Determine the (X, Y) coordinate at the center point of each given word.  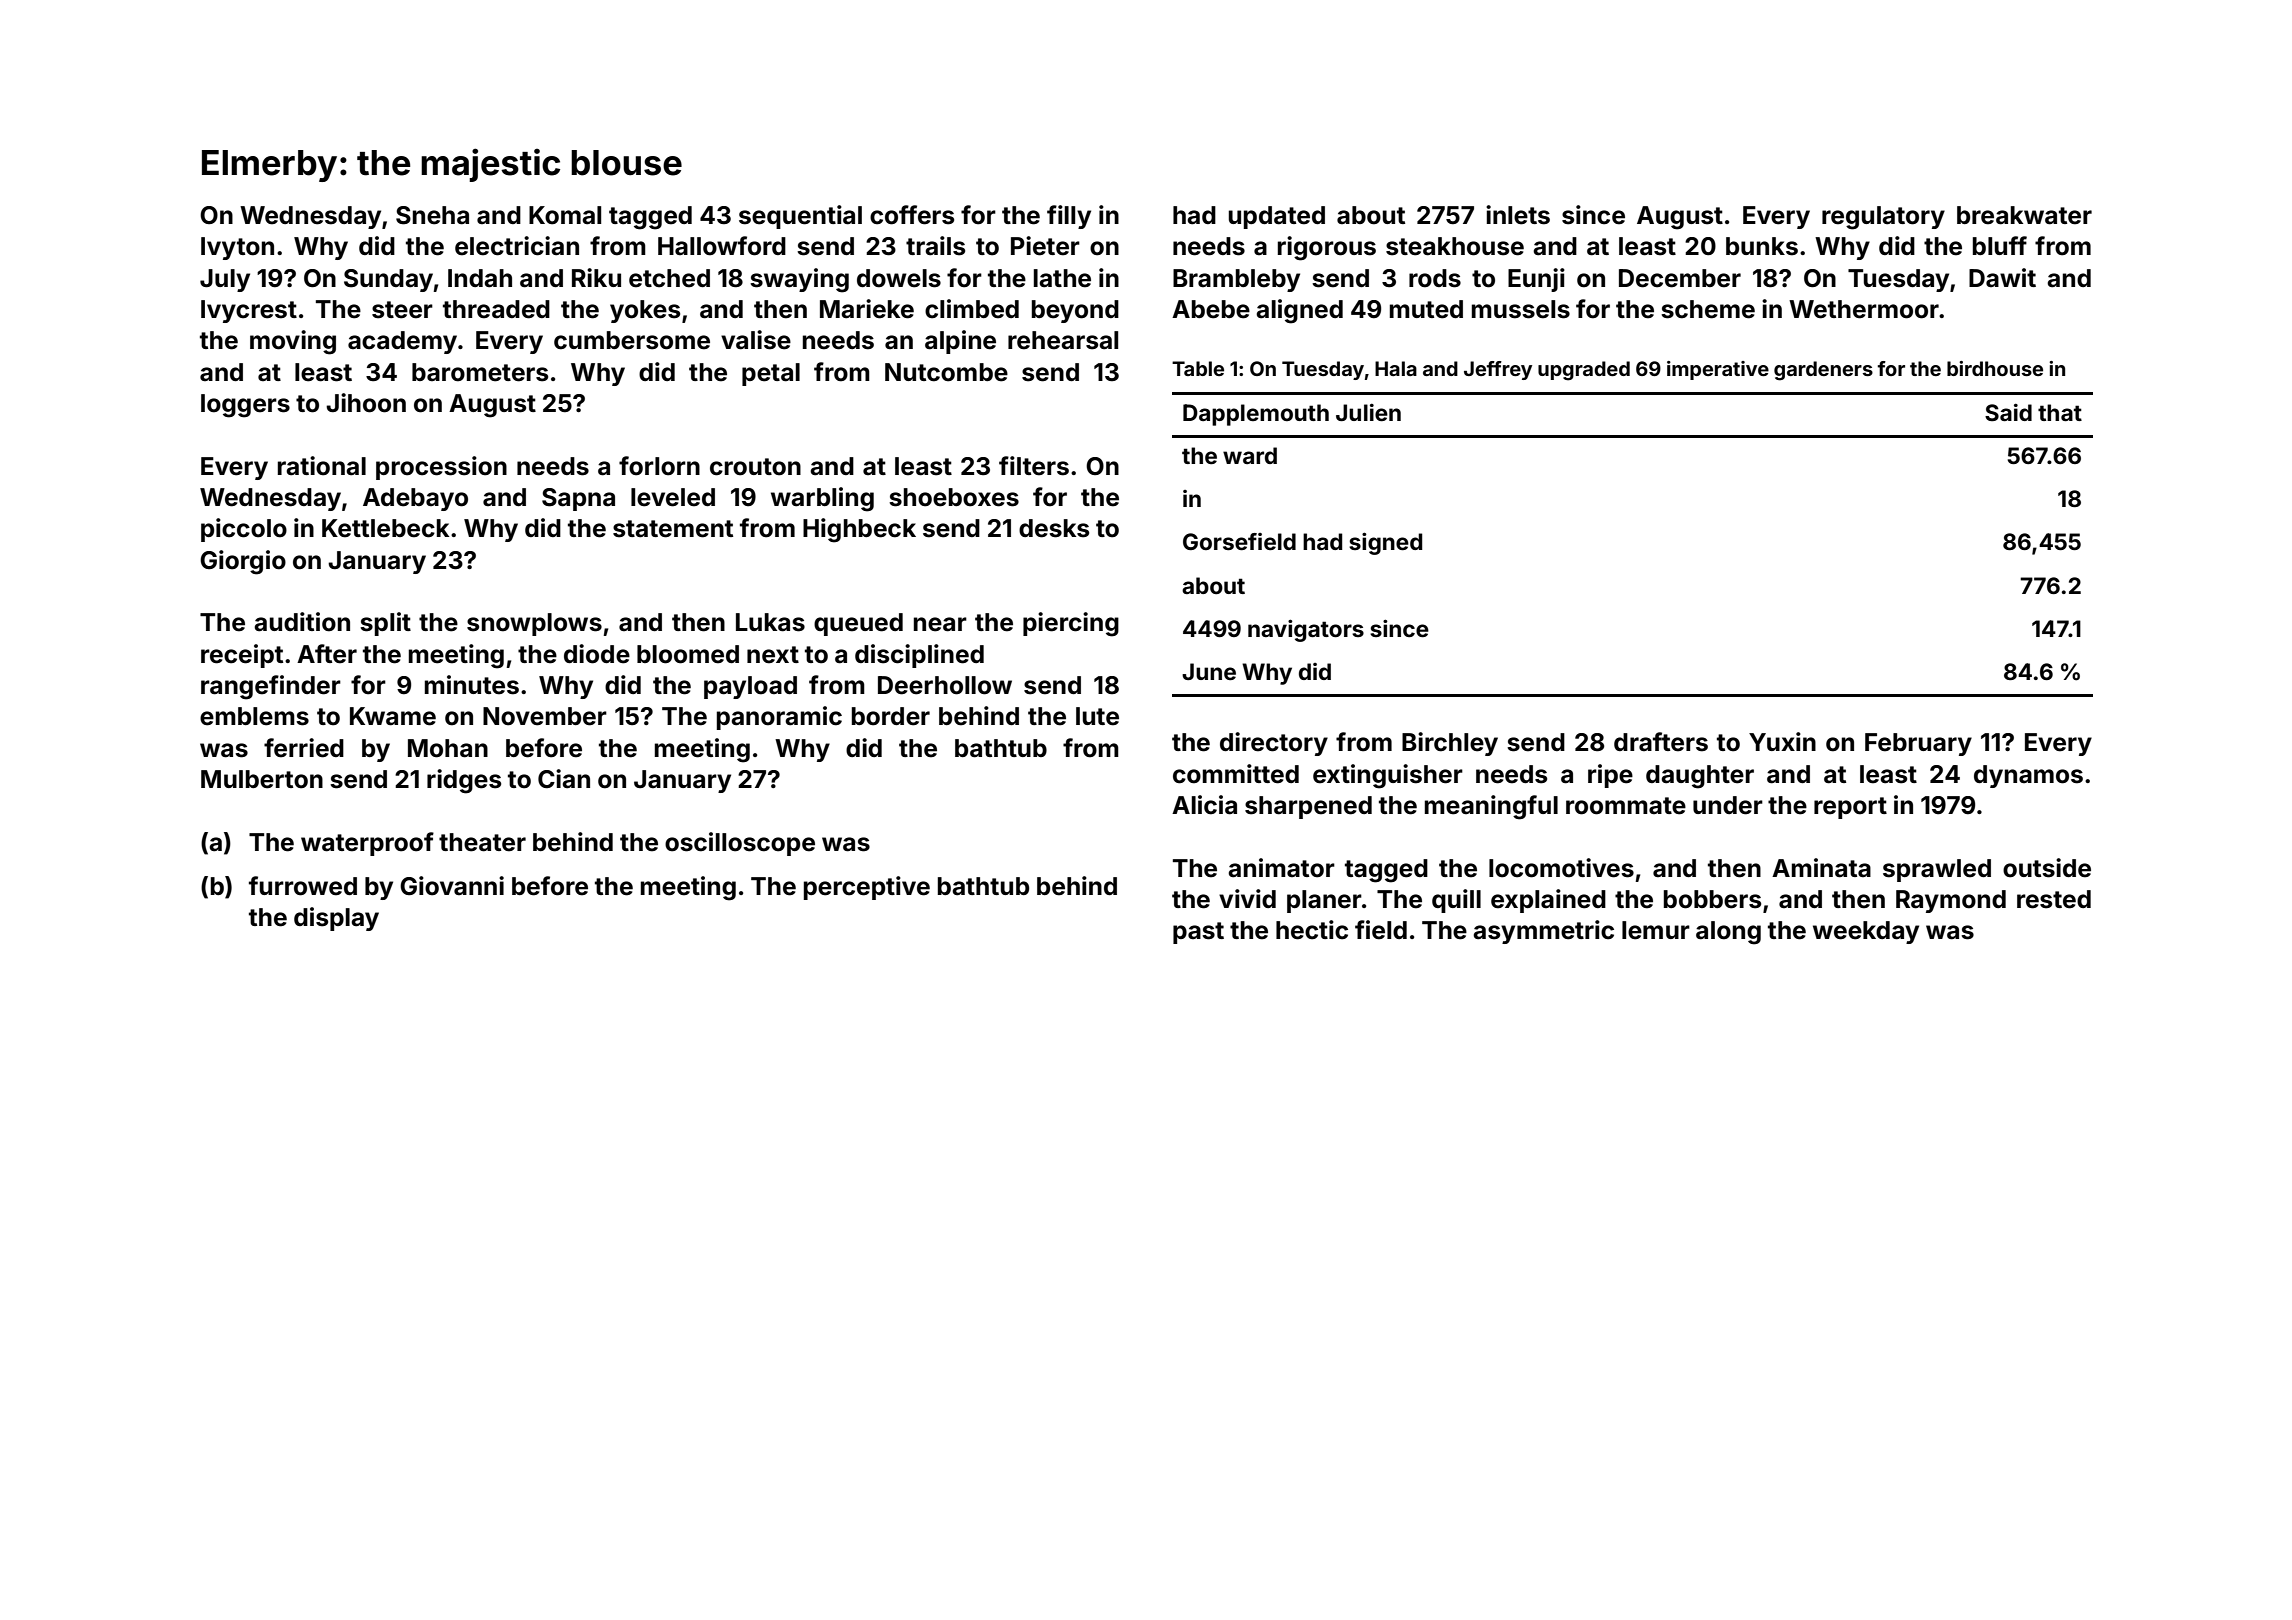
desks (1054, 528)
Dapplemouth (1256, 415)
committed (1236, 774)
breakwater (2024, 215)
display (336, 919)
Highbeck (859, 530)
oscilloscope (740, 844)
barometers (480, 372)
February (1918, 744)
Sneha (432, 215)
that (2060, 412)
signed (1385, 543)
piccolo (244, 530)
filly (1069, 217)
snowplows (534, 624)
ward (1250, 455)
